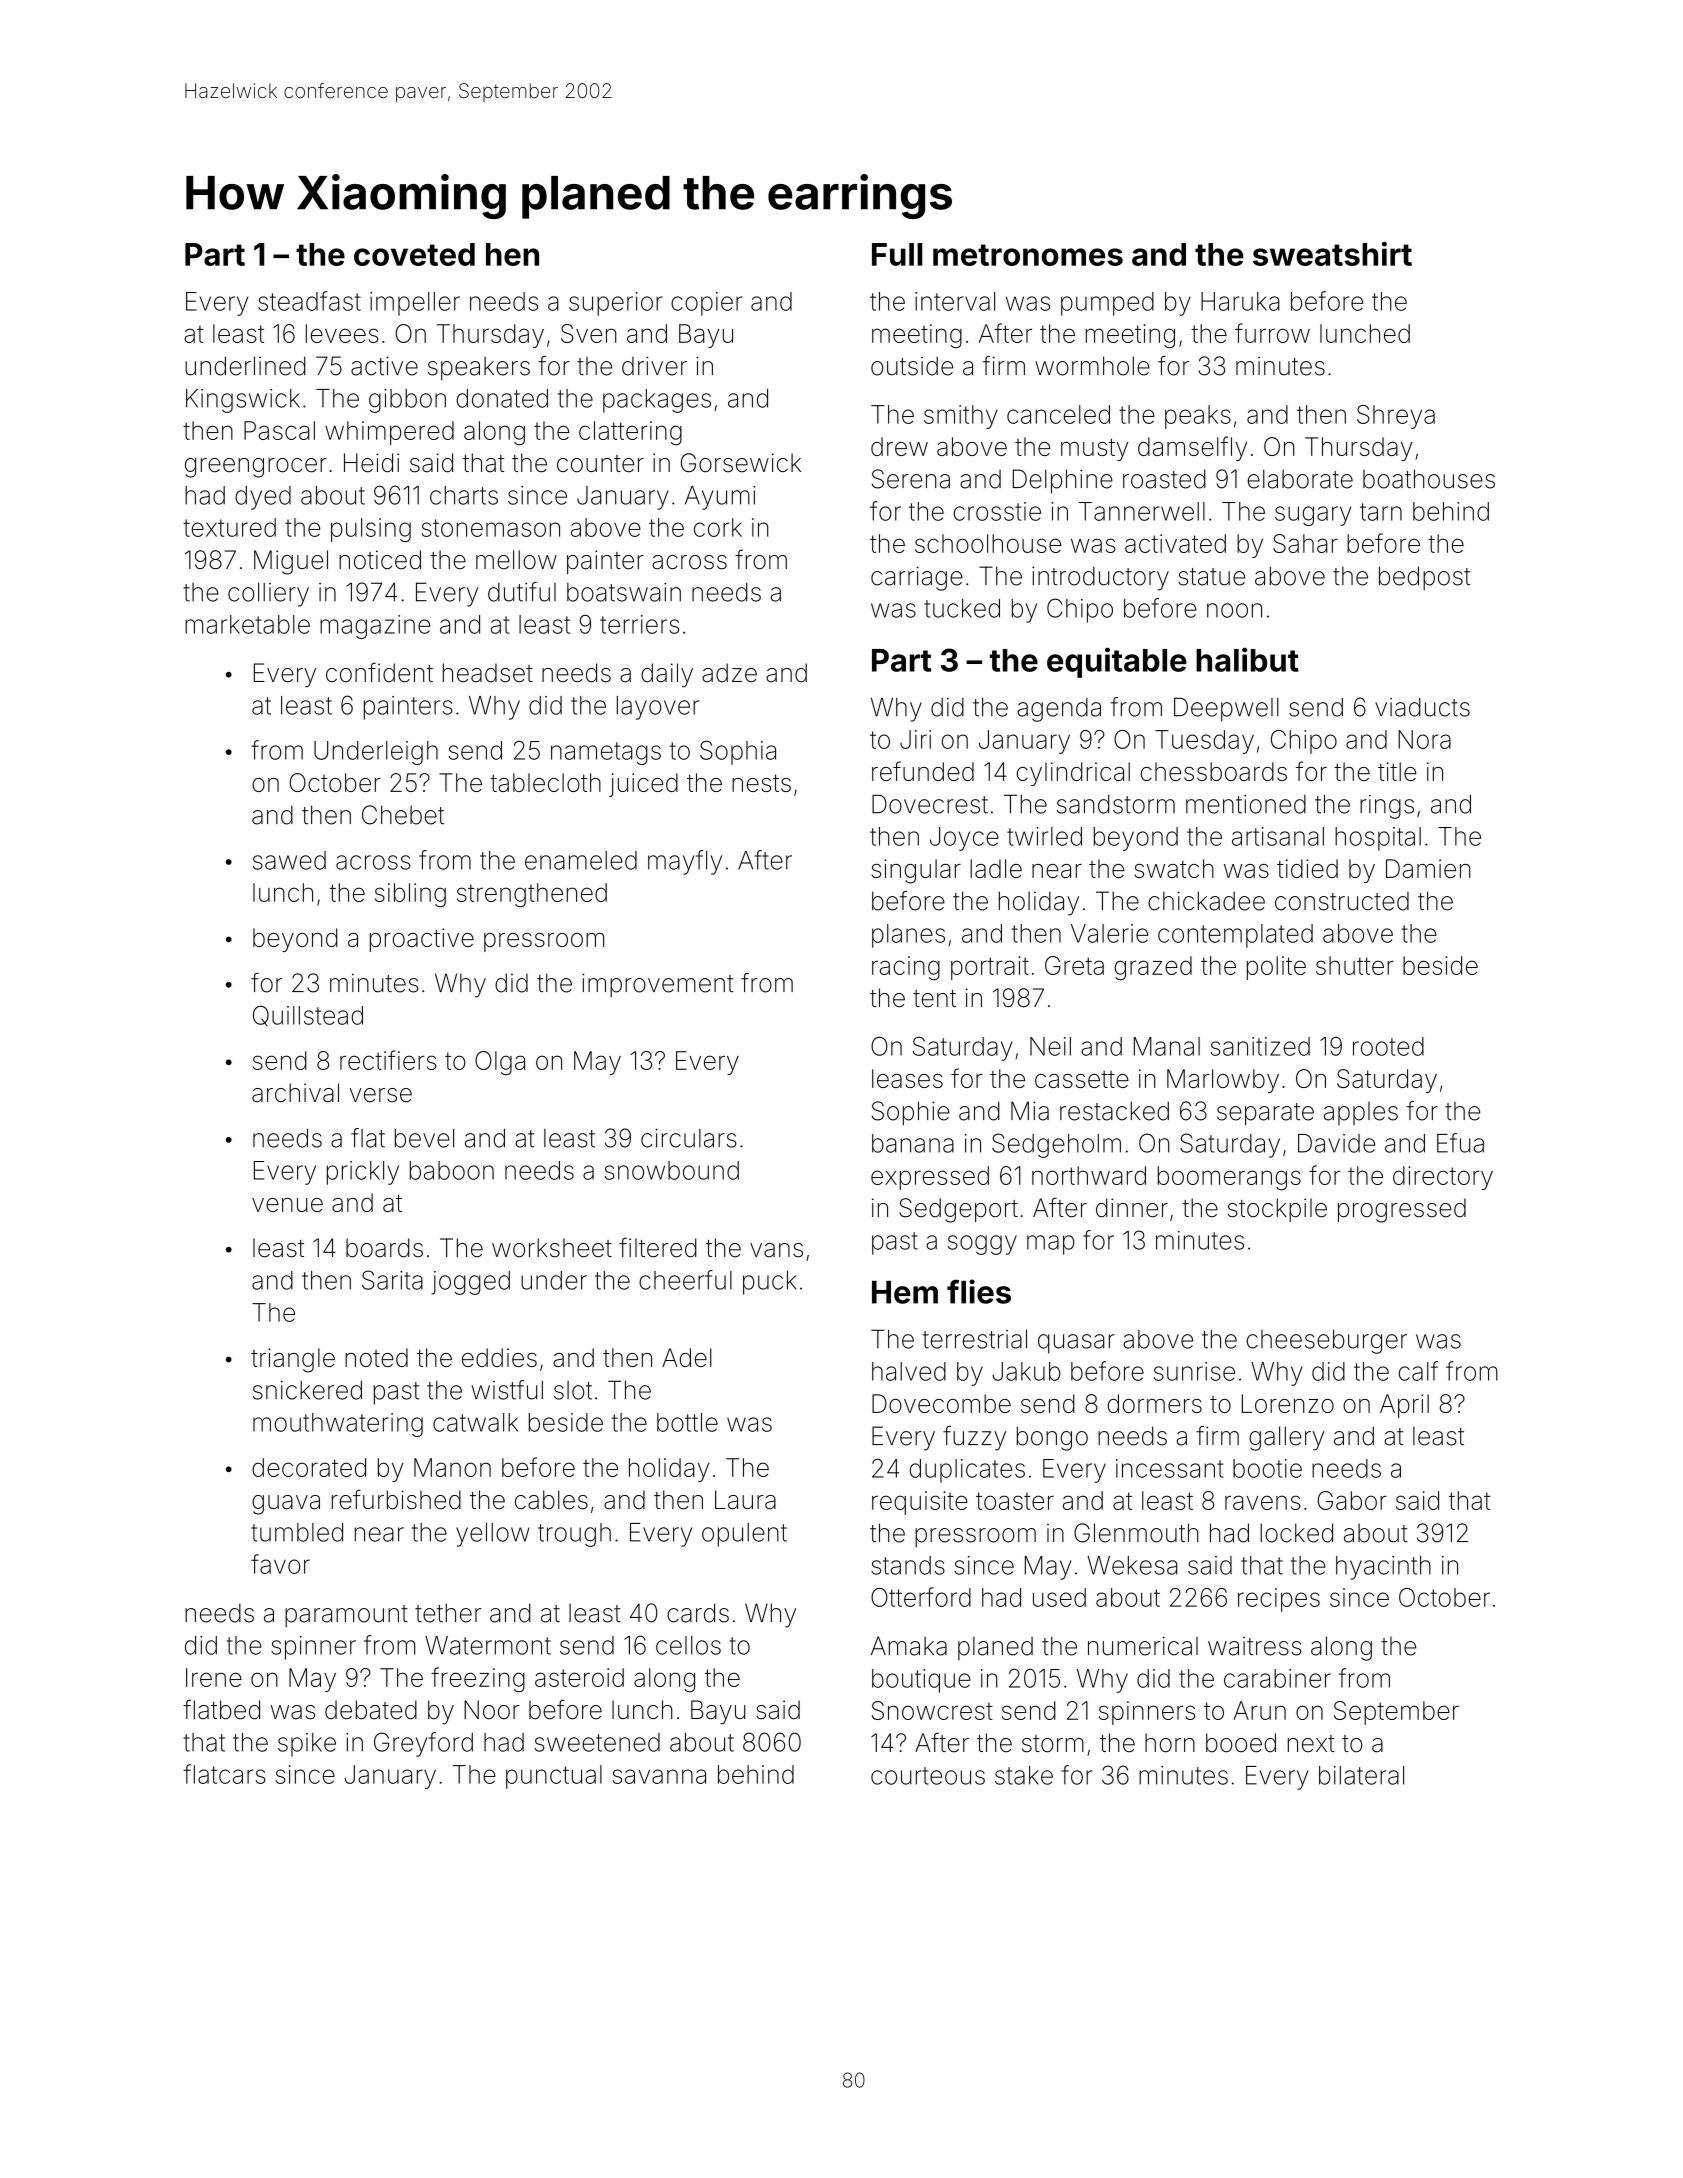 The image size is (1683, 2178). I want to click on tether, so click(448, 1613).
